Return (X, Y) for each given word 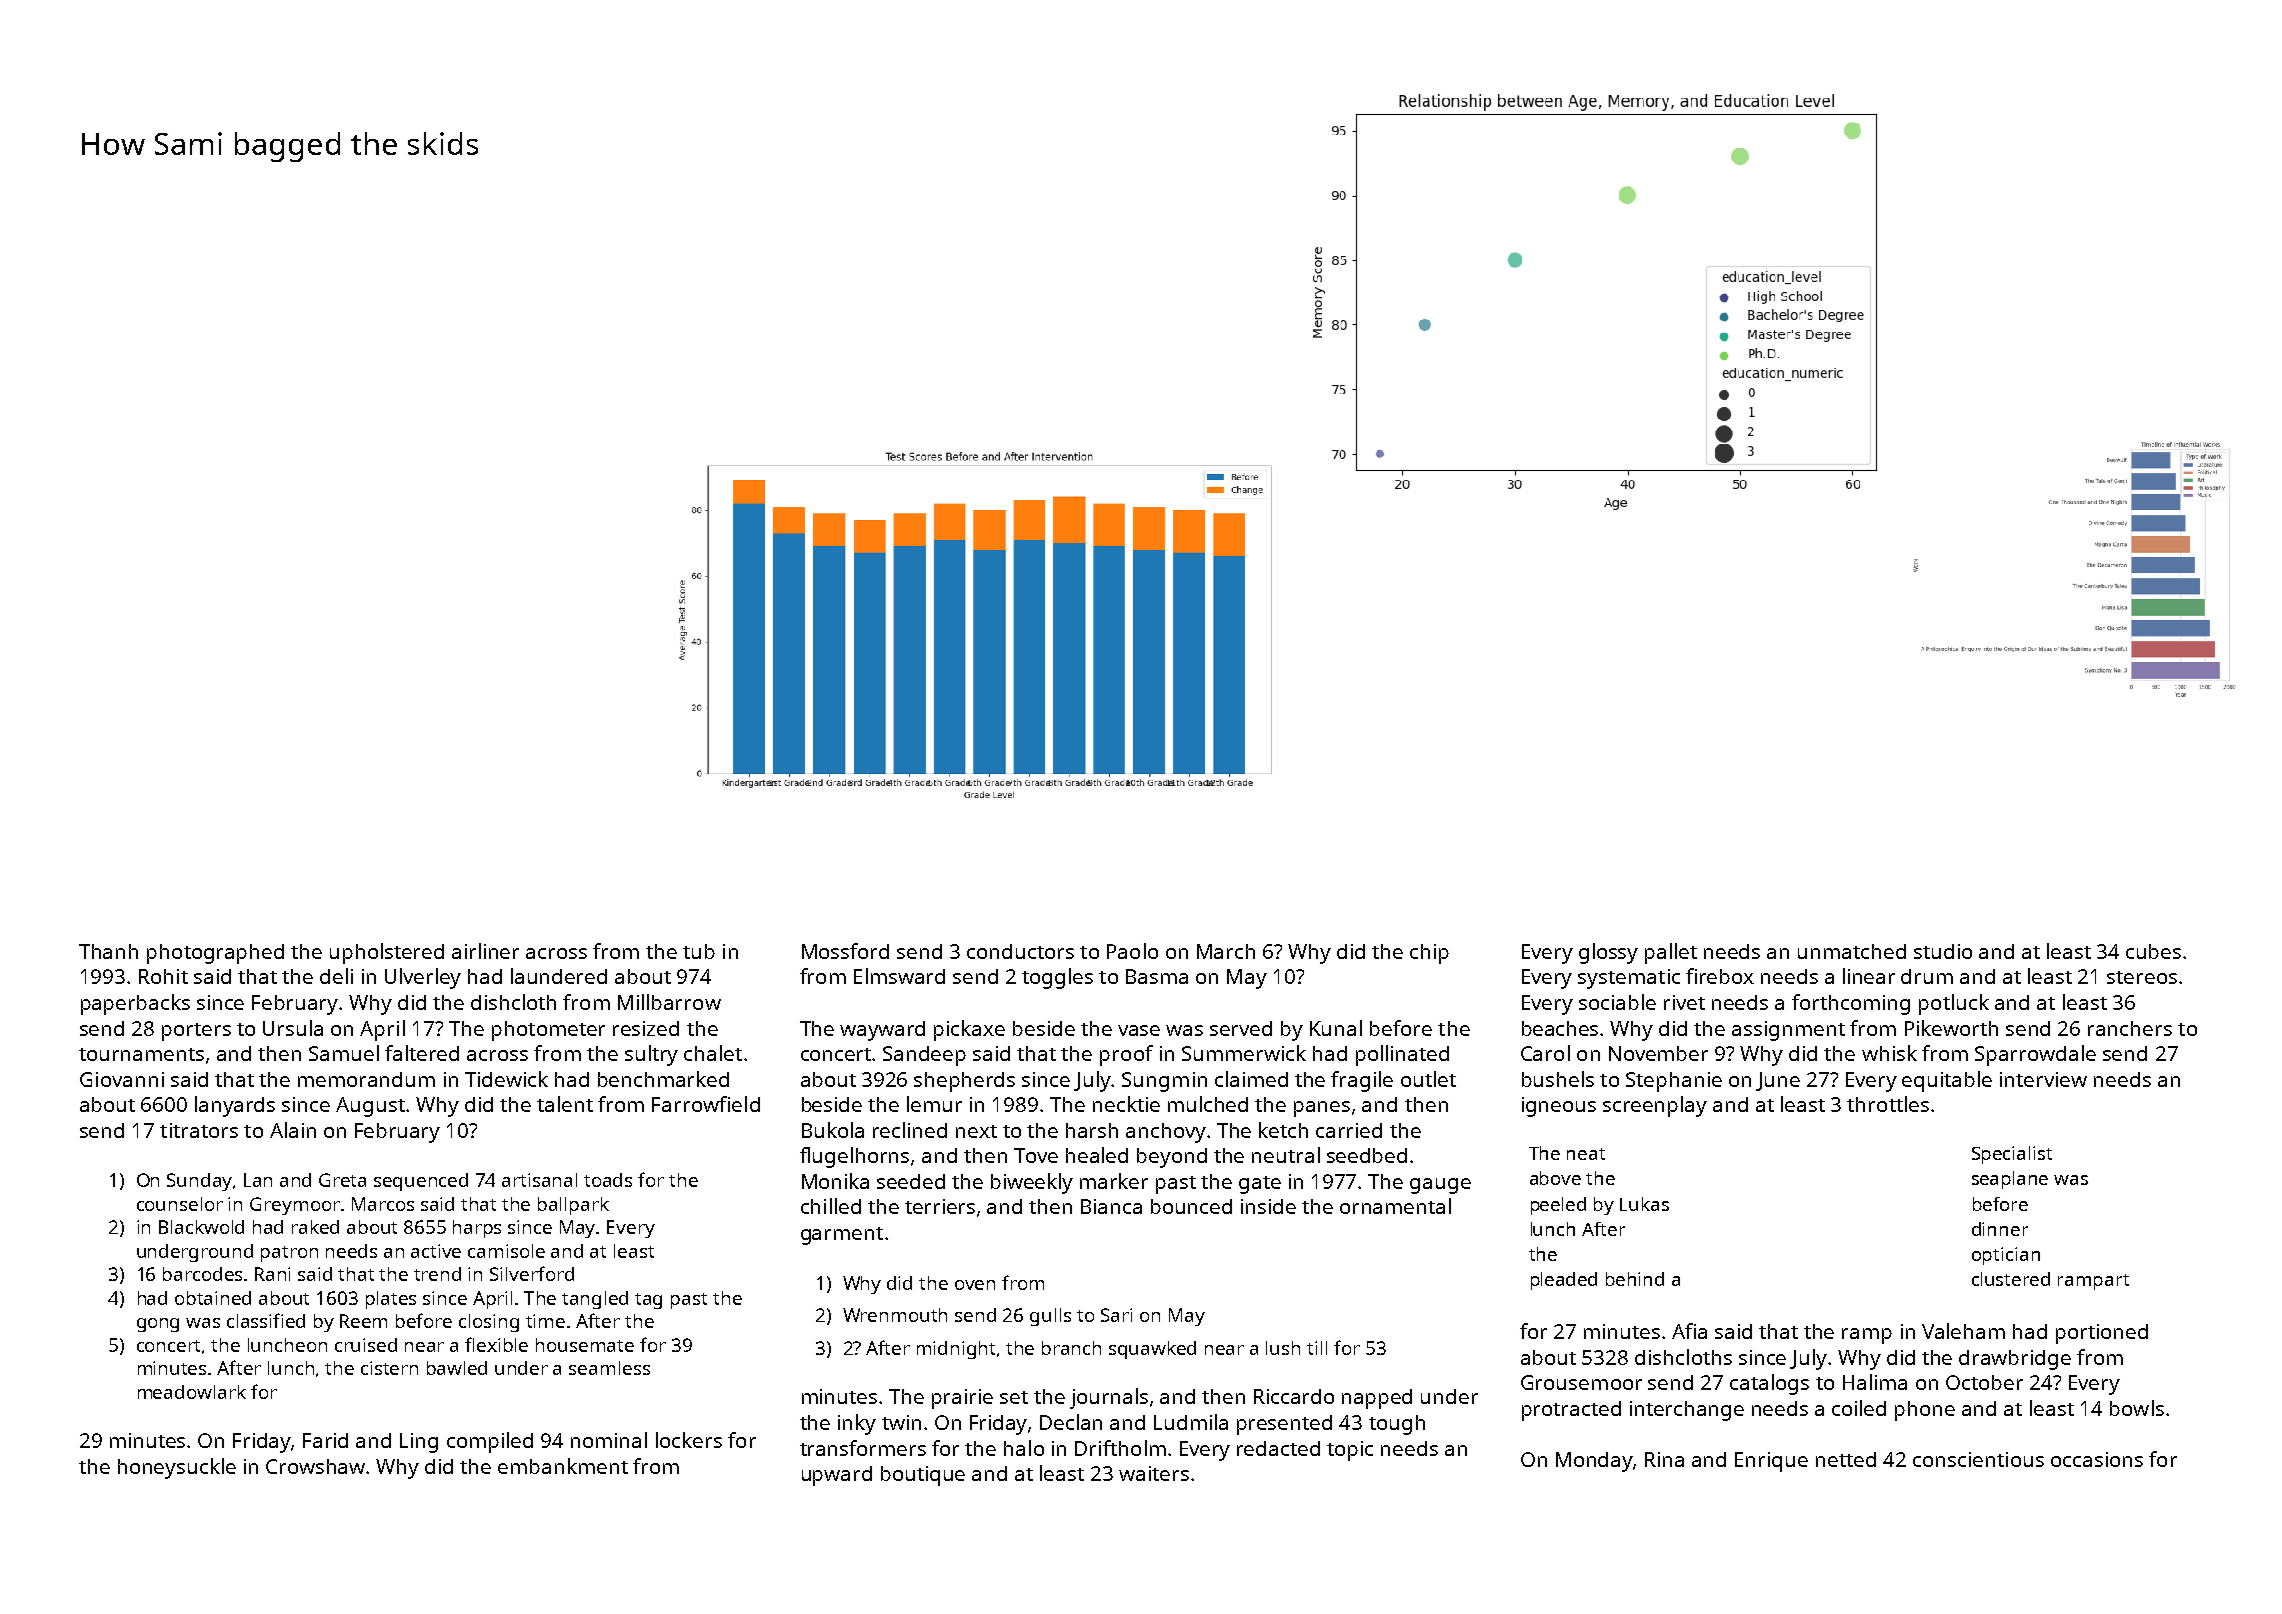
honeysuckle (177, 1468)
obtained (213, 1298)
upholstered (387, 953)
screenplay (1655, 1106)
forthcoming (1851, 1004)
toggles (1057, 978)
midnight (956, 1350)
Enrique (1771, 1462)
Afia (1689, 1331)
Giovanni (122, 1079)
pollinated (1402, 1055)
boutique (923, 1476)
